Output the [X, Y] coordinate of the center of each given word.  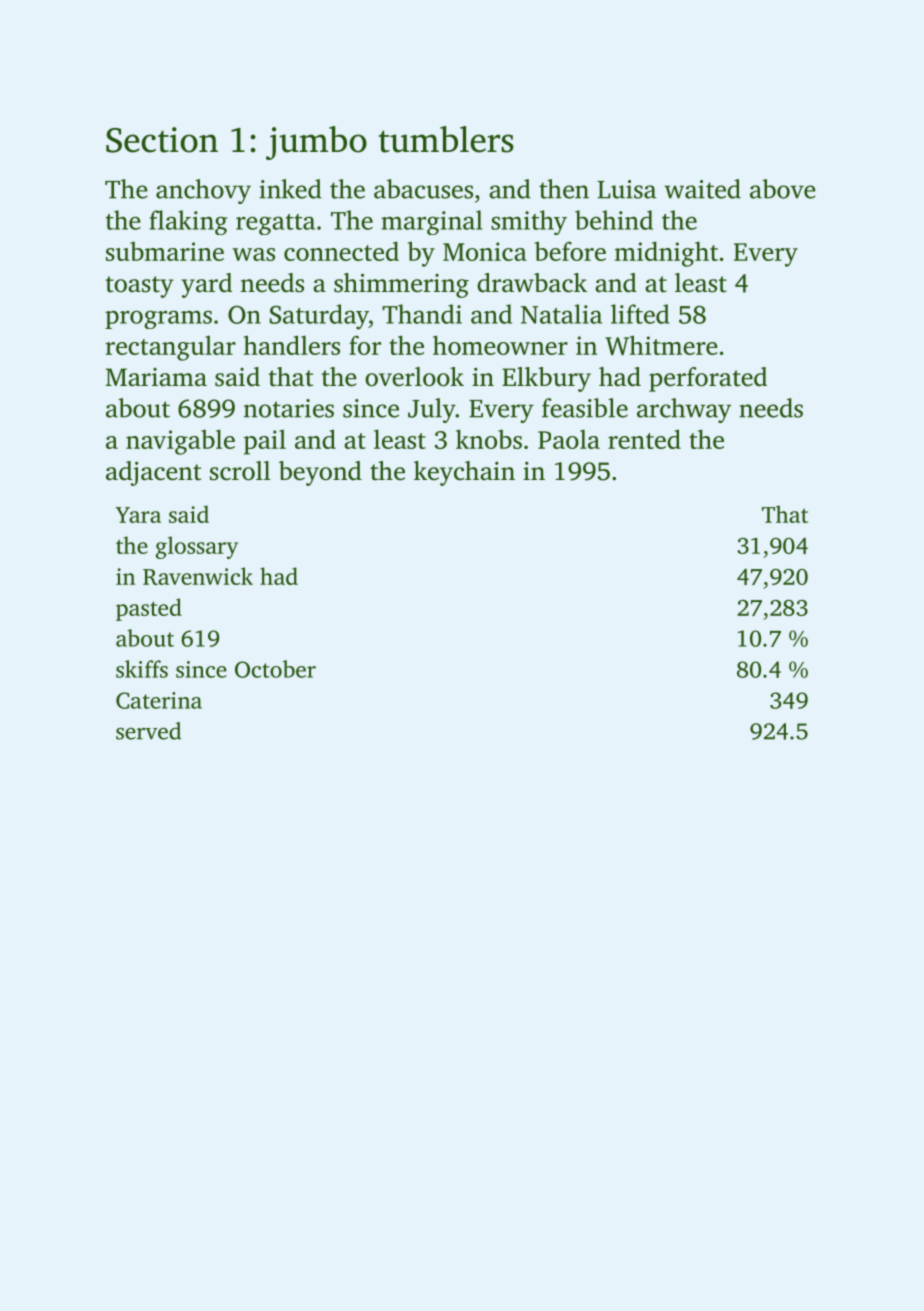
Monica [485, 251]
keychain [464, 473]
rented [644, 439]
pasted [149, 609]
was [253, 254]
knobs [489, 439]
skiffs [142, 669]
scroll [240, 471]
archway [684, 410]
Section [162, 140]
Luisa [626, 189]
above [783, 189]
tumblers [446, 139]
